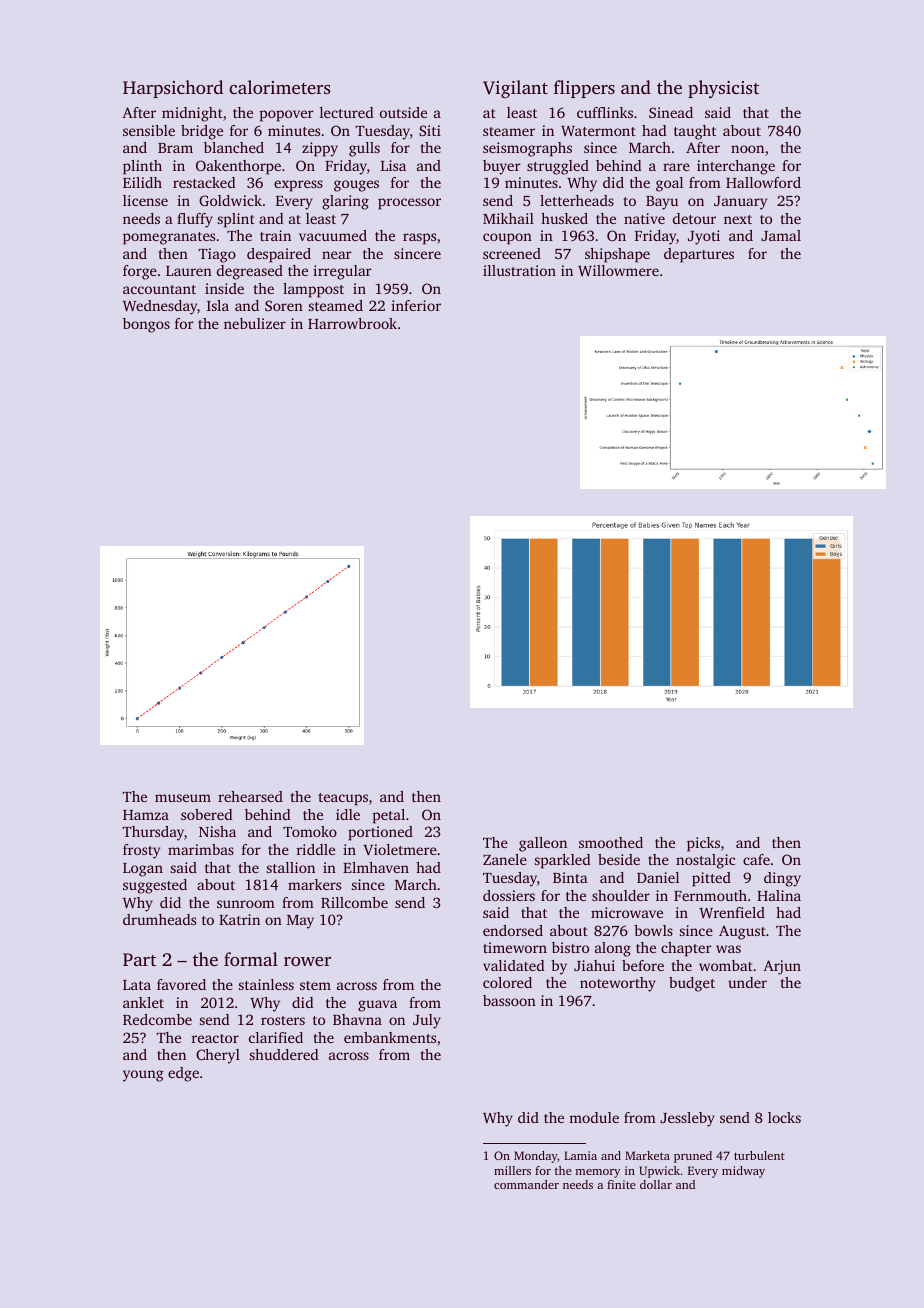  I want to click on noteworthy, so click(618, 984).
